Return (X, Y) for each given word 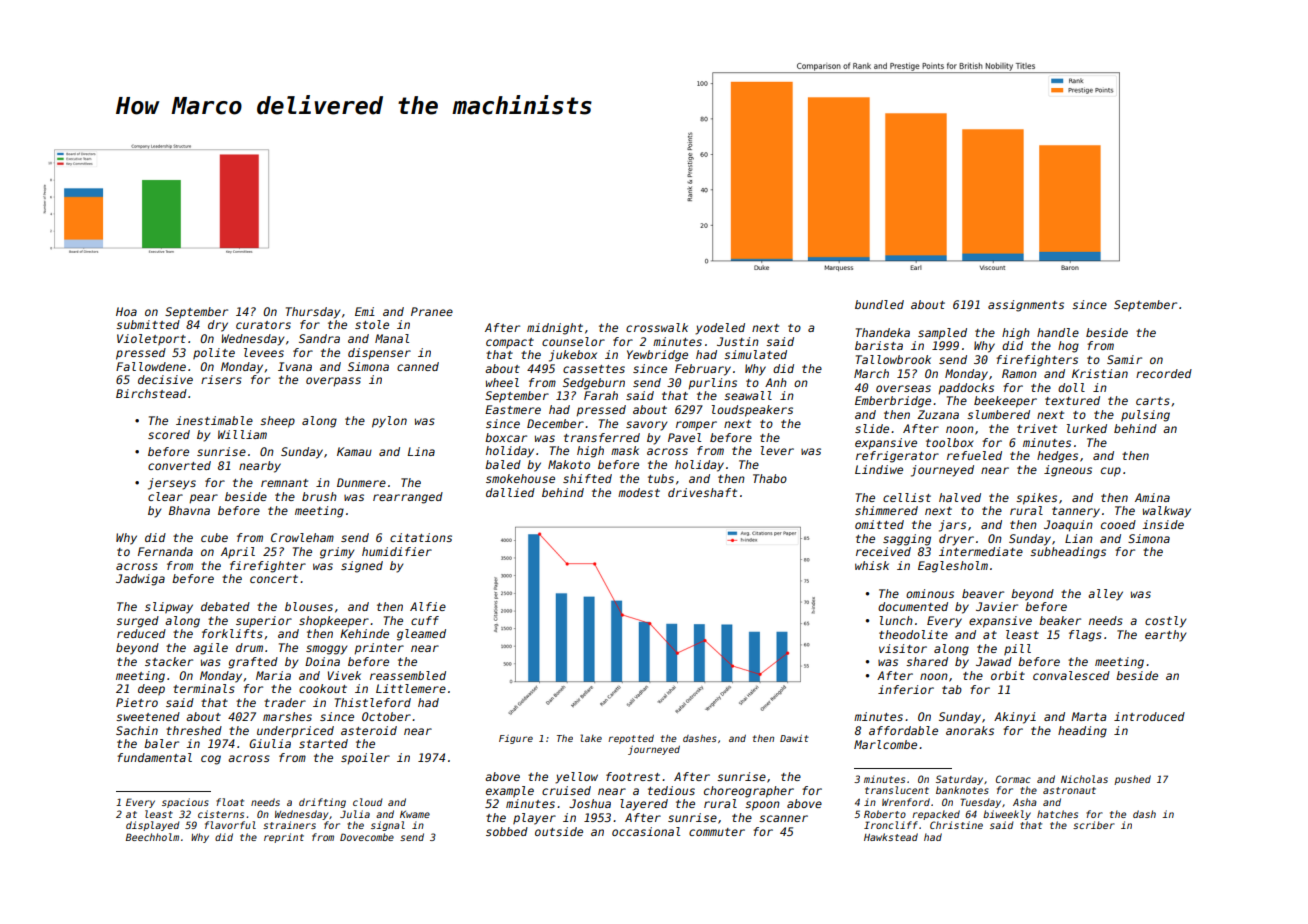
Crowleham (302, 537)
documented (913, 606)
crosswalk (657, 327)
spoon (762, 806)
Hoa (126, 311)
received (883, 551)
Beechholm (152, 837)
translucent (897, 790)
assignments (1026, 306)
